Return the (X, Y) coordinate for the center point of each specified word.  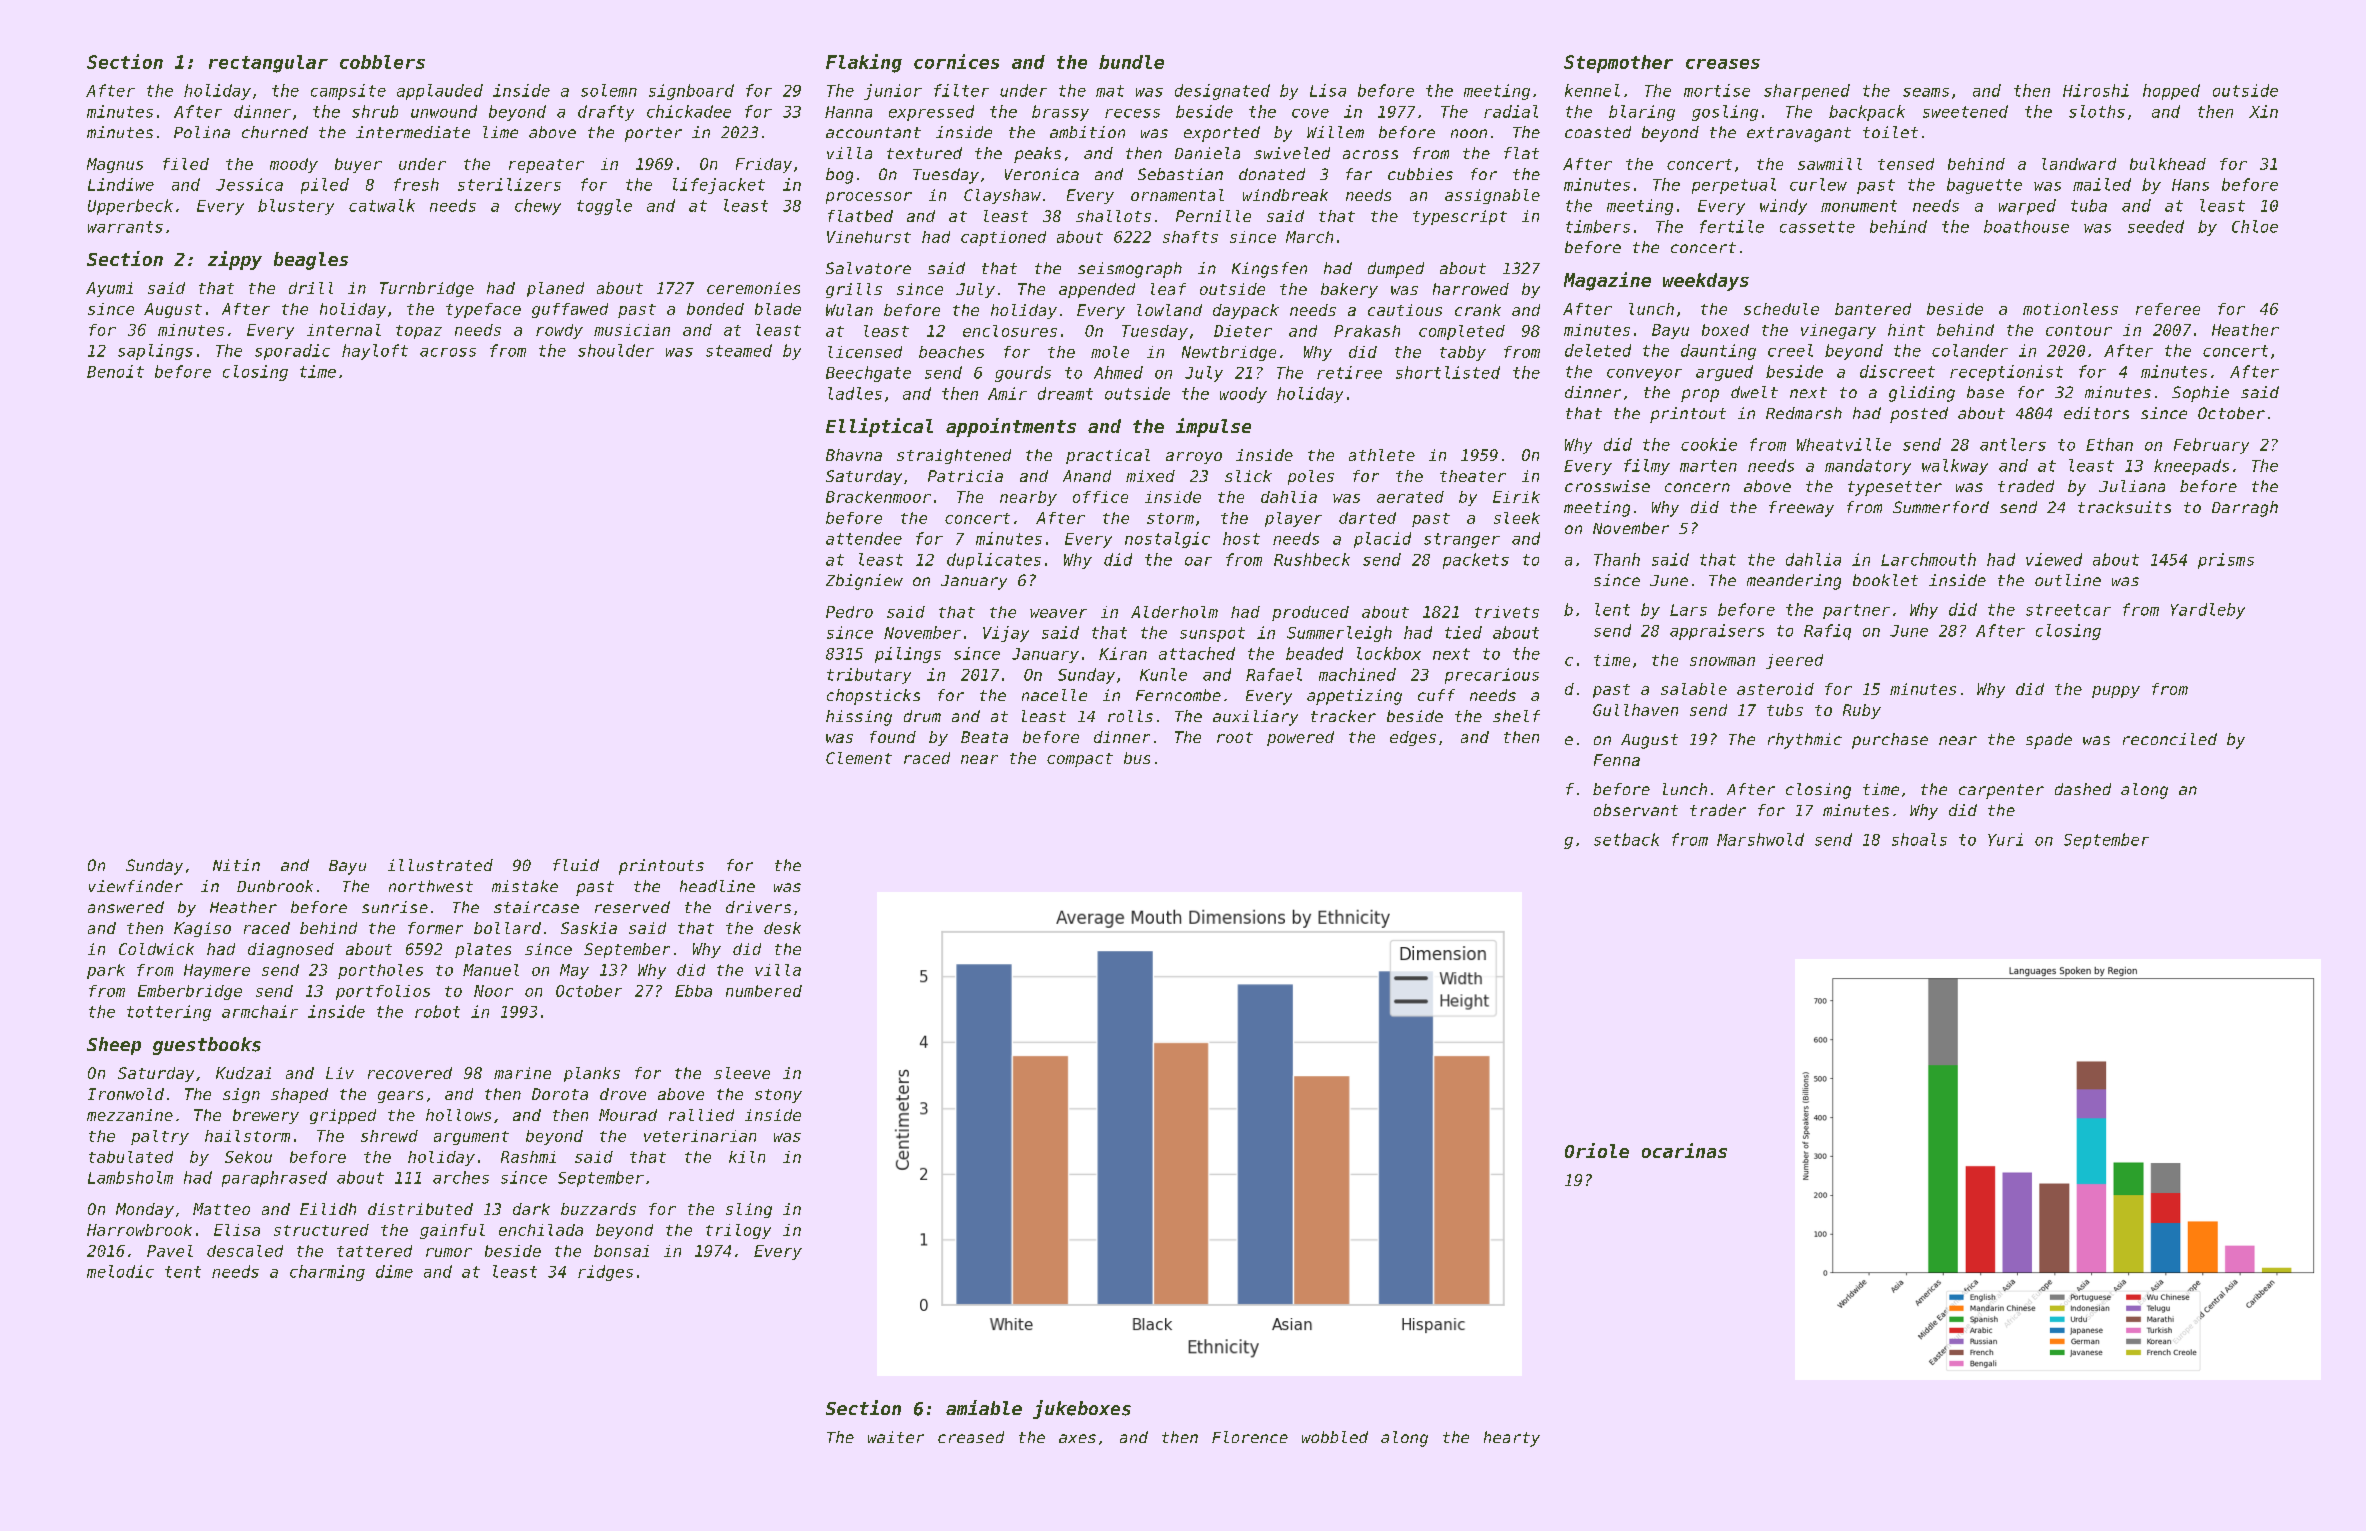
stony (778, 1096)
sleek (1517, 518)
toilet (1890, 132)
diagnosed (291, 950)
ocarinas (1684, 1150)
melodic (120, 1271)
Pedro (849, 612)
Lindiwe (121, 184)
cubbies (1420, 174)
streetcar (2068, 610)
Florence (1250, 1437)
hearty (1512, 1439)
